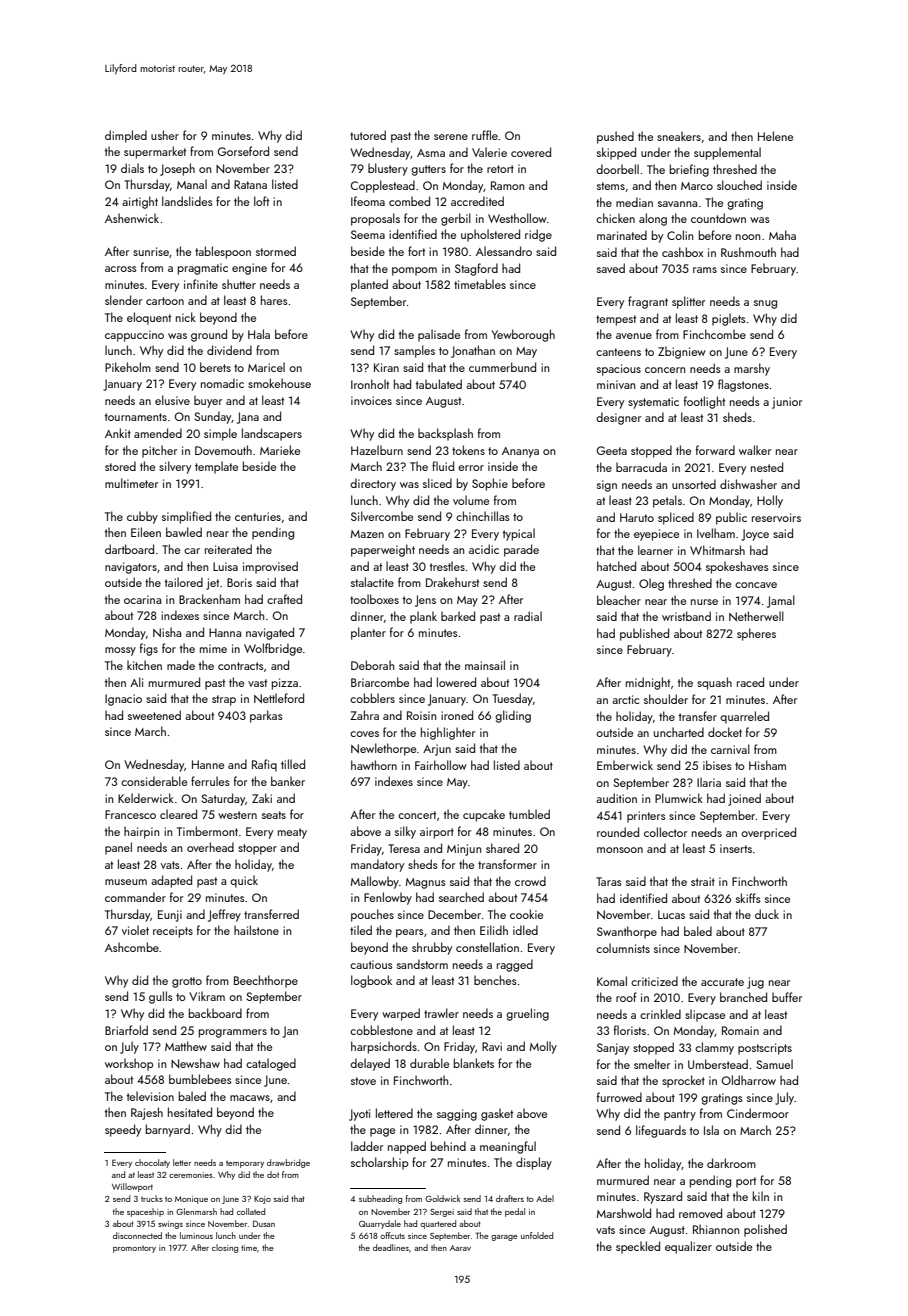 The width and height of the document is (908, 1316). Describe the element at coordinates (648, 683) in the document. I see `midnight` at that location.
